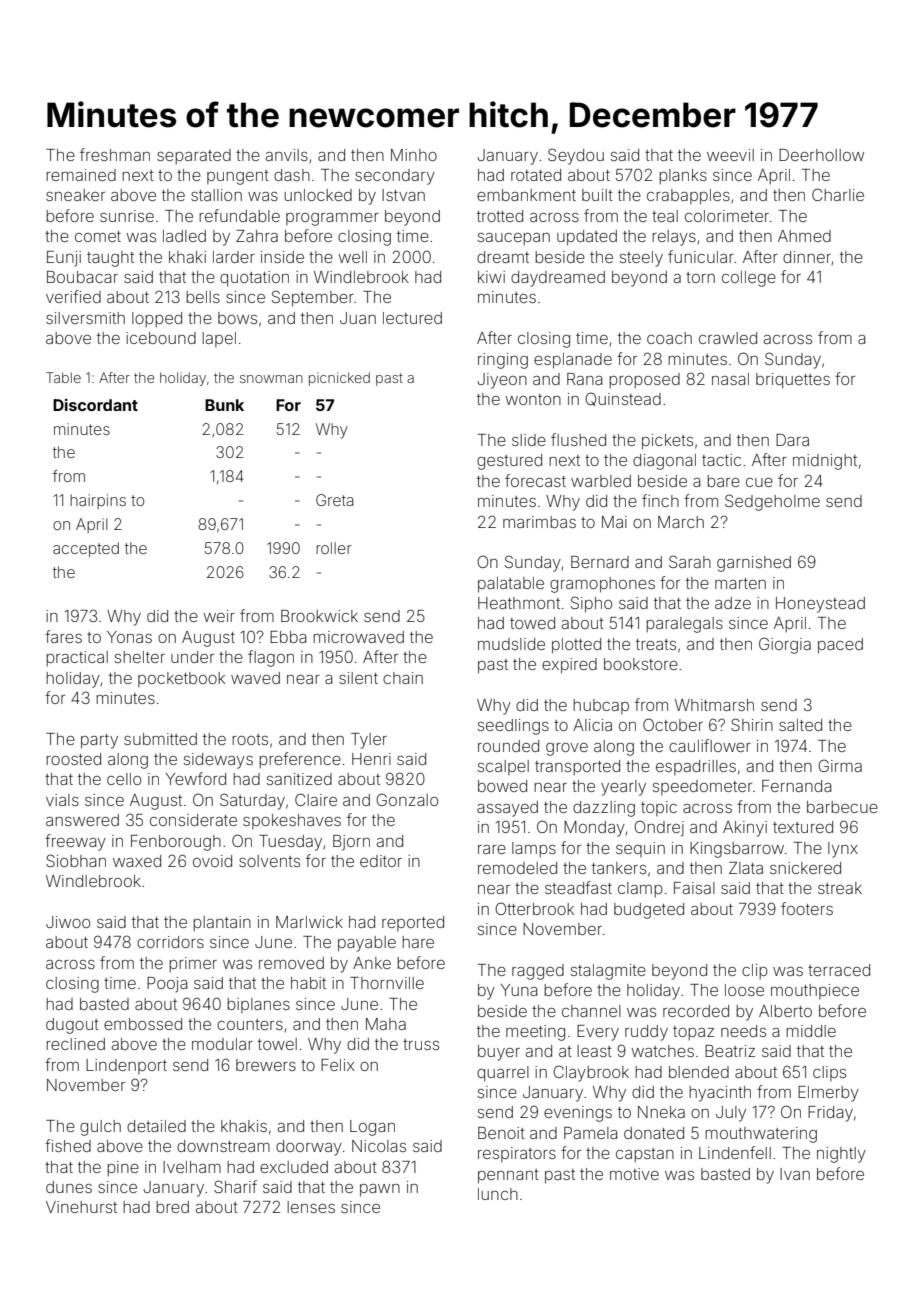 The width and height of the page is (924, 1308). What do you see at coordinates (72, 1026) in the page?
I see `dugout` at bounding box center [72, 1026].
